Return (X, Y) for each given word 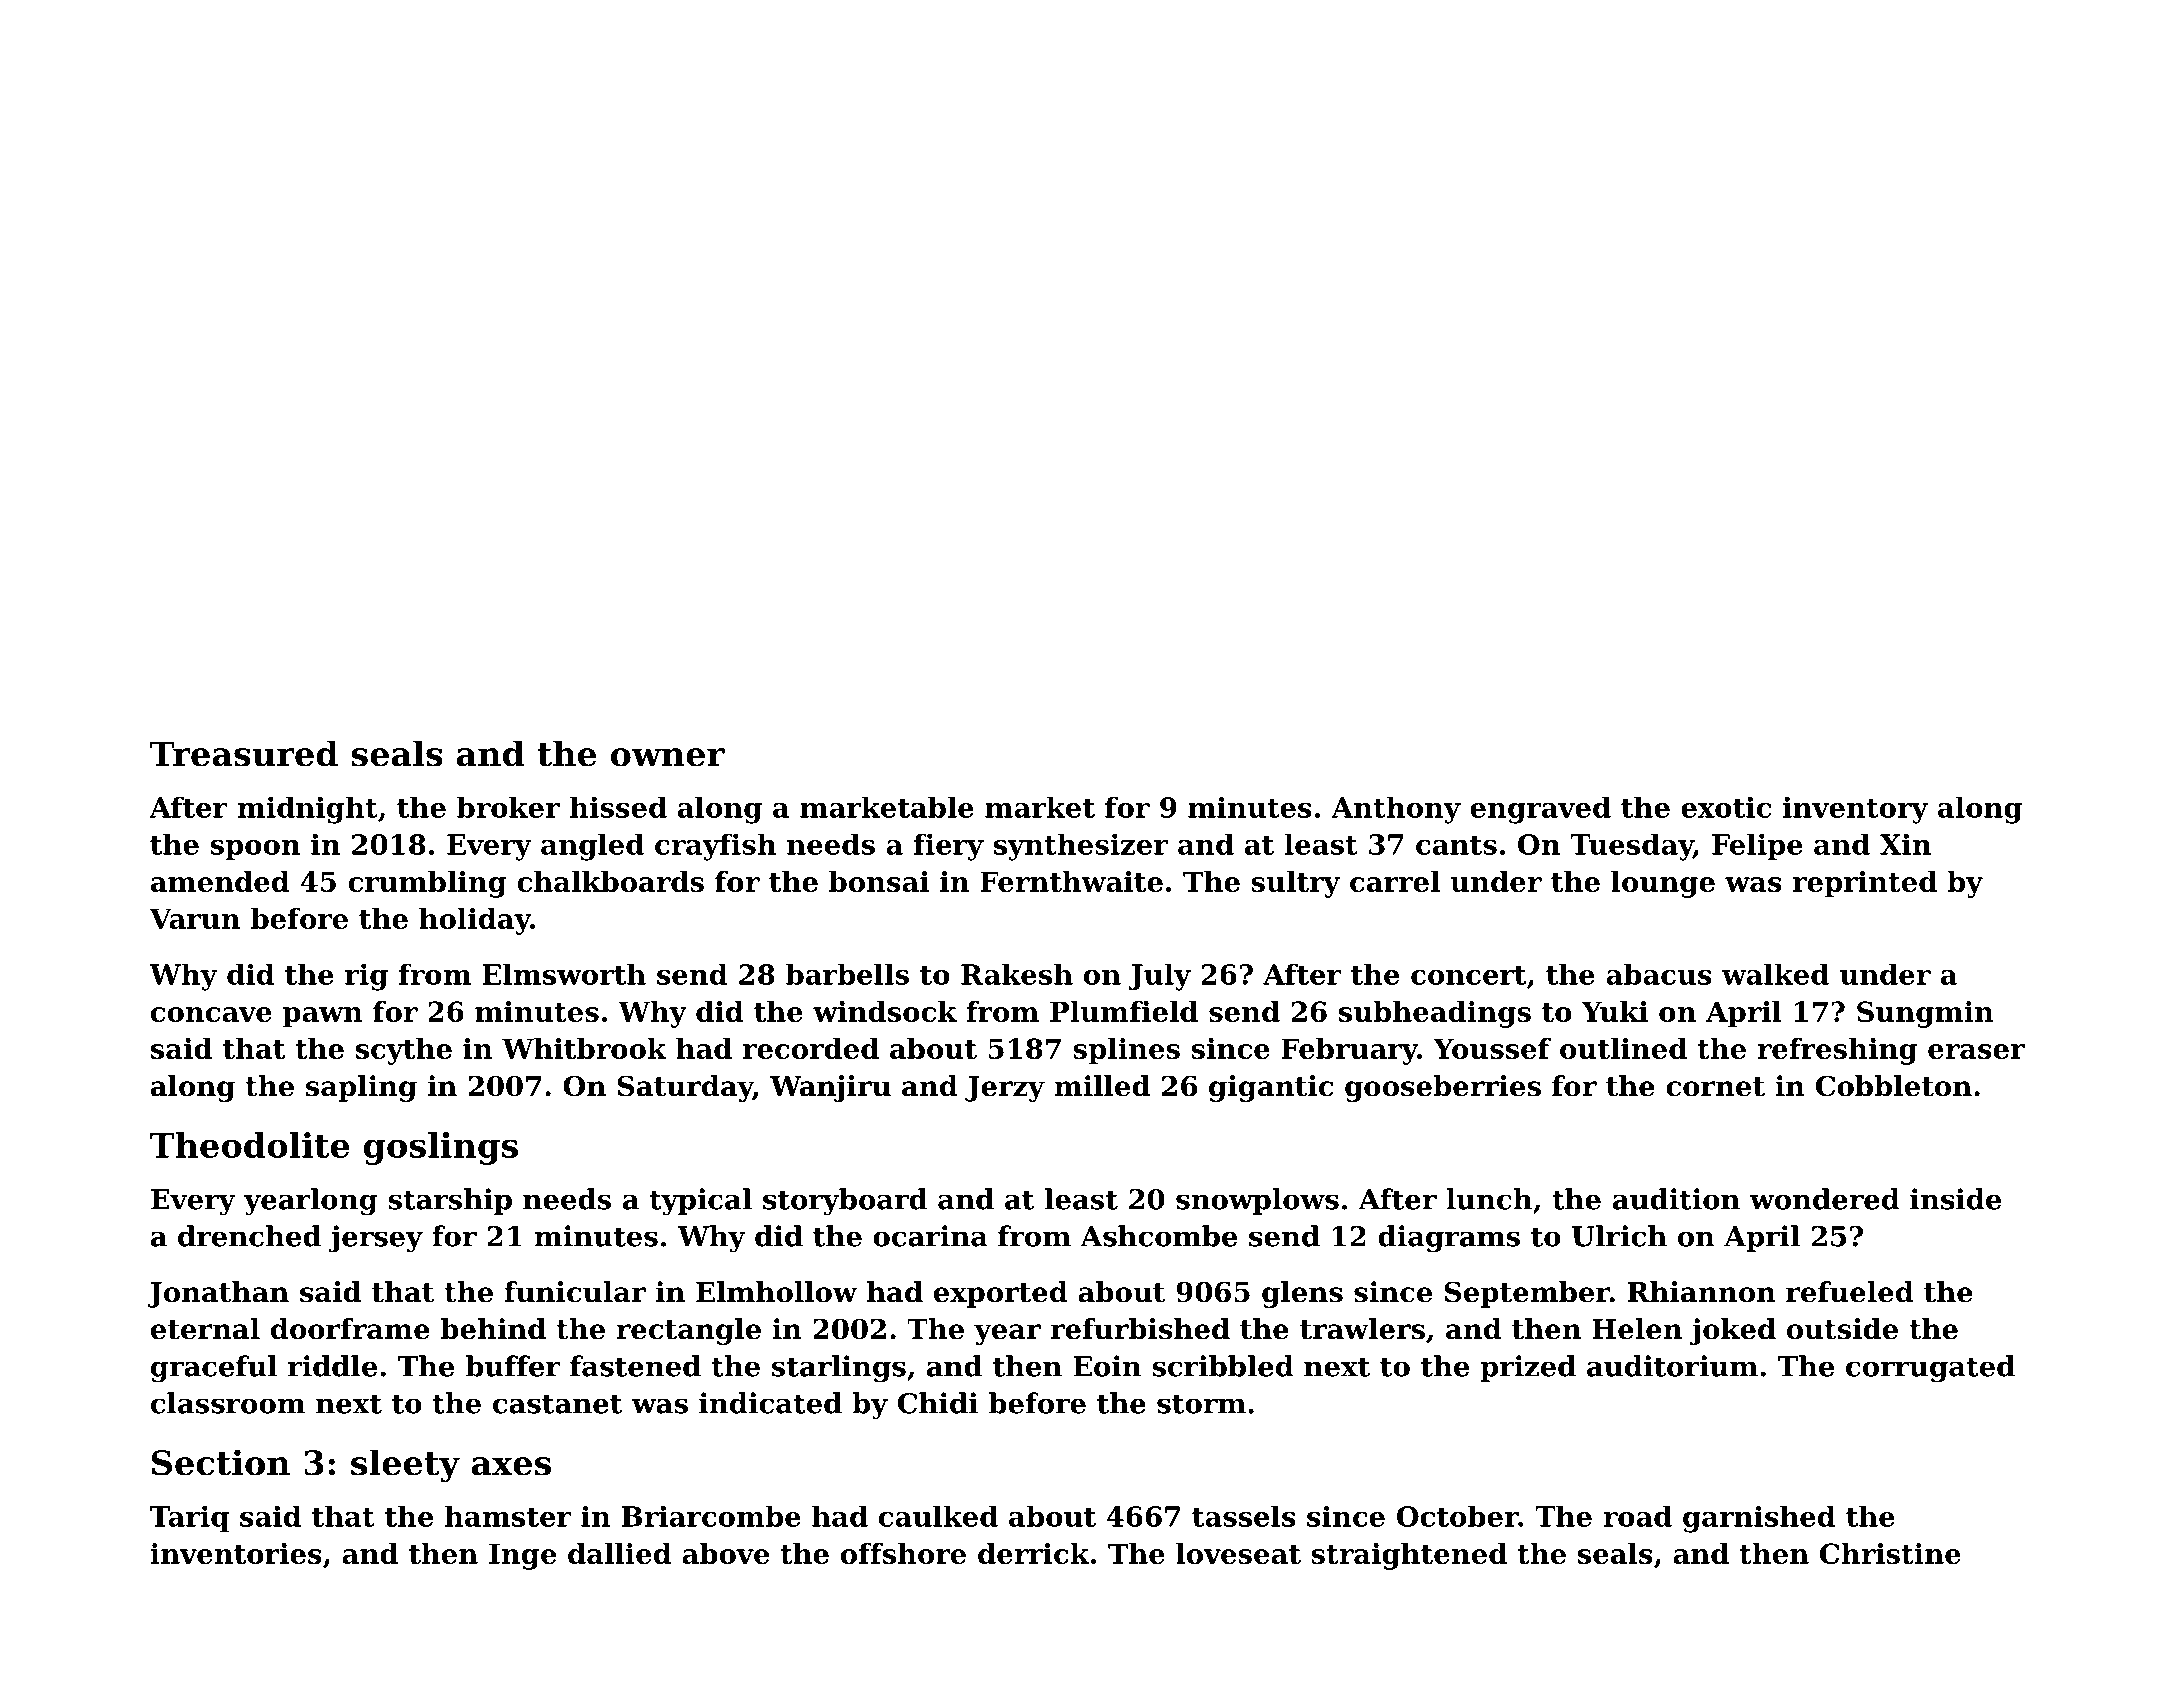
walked (1775, 974)
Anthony (1396, 810)
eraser (1976, 1051)
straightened (1409, 1556)
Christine (1890, 1553)
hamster (508, 1516)
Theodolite (249, 1145)
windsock (885, 1011)
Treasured (244, 753)
